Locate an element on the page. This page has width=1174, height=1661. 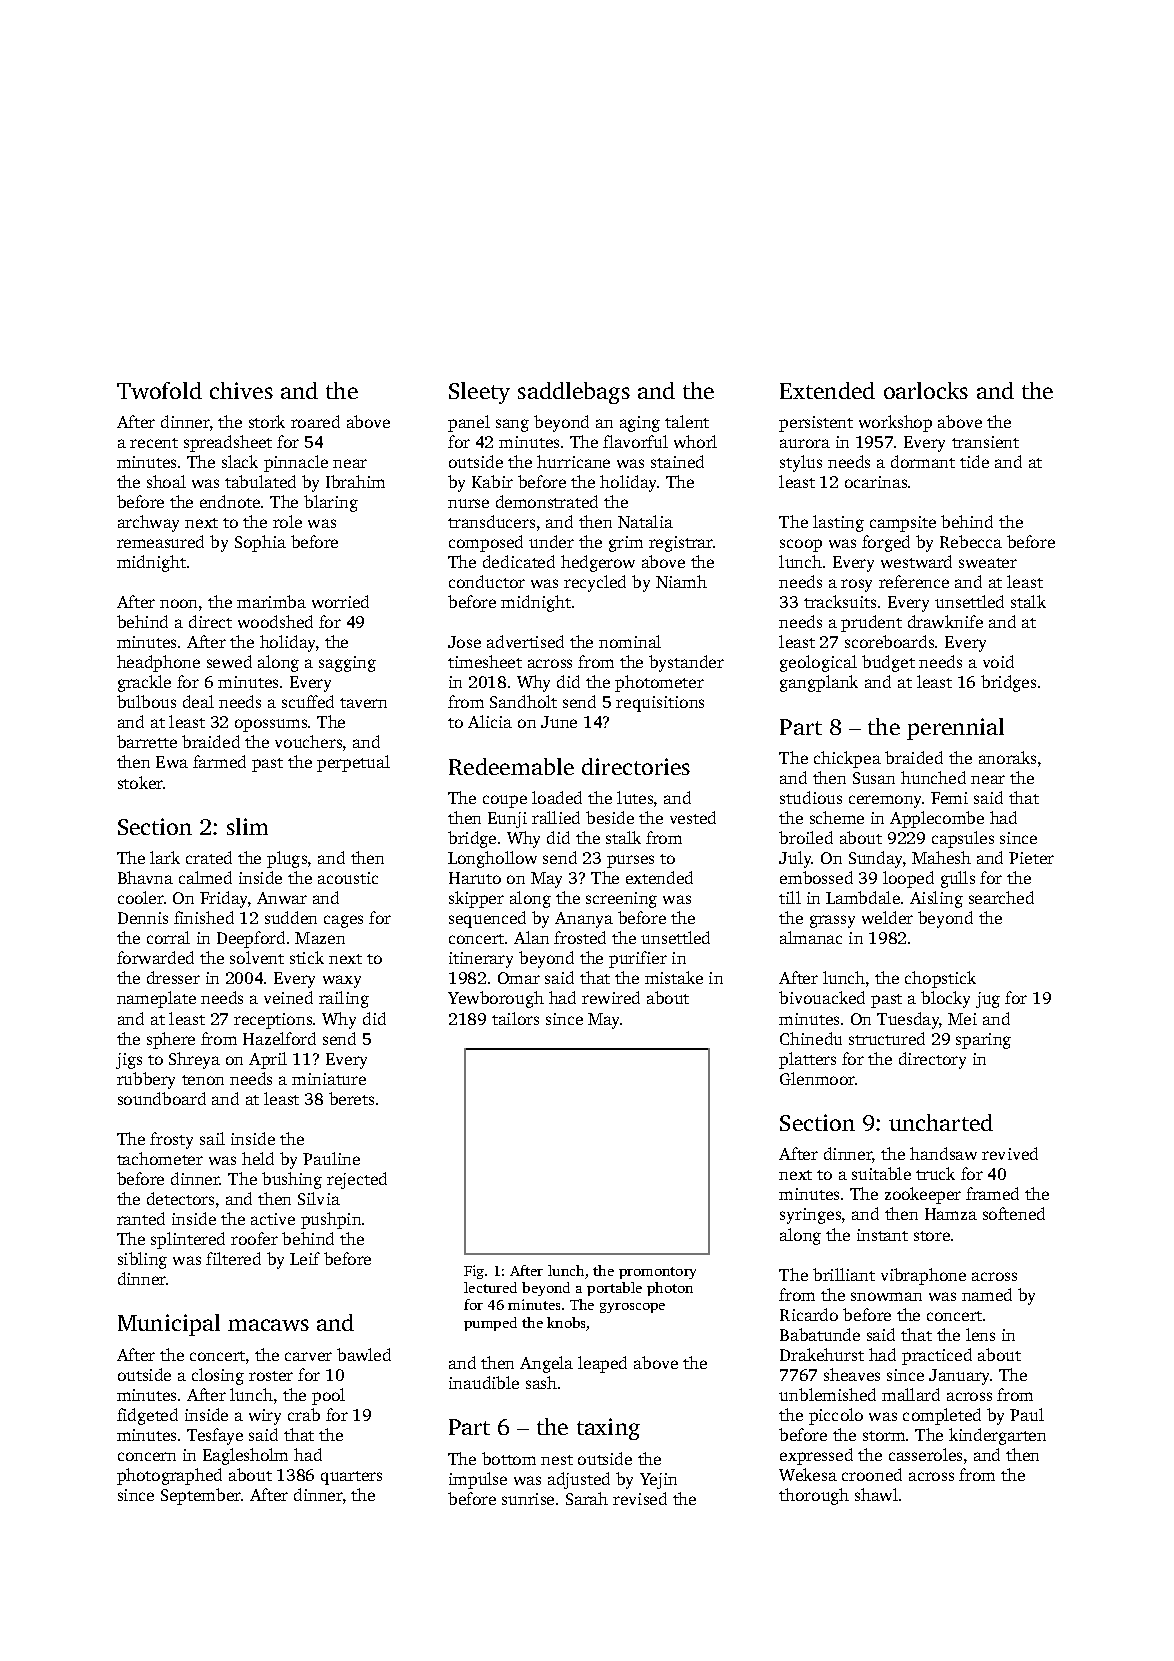
anoraks is located at coordinates (1007, 757).
